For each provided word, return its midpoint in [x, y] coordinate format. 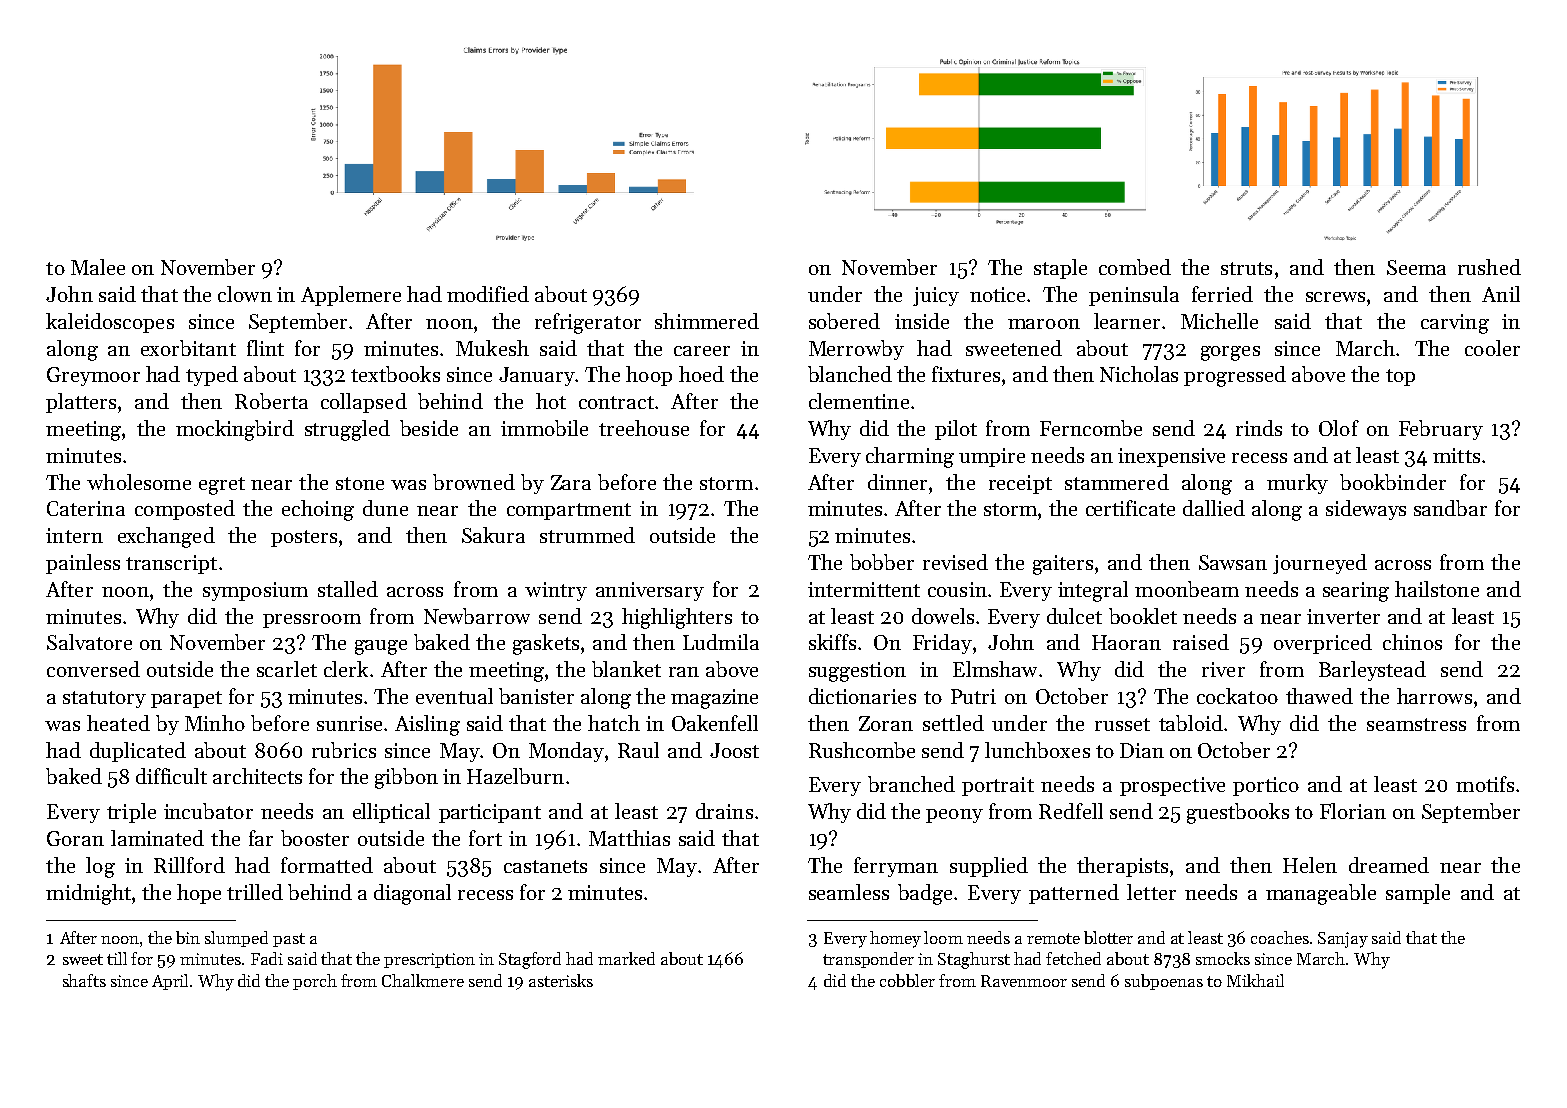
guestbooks [1238, 813]
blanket [626, 669]
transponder [868, 960]
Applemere [351, 296]
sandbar [1450, 508]
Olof [1339, 428]
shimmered [707, 321]
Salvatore [89, 642]
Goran [75, 838]
